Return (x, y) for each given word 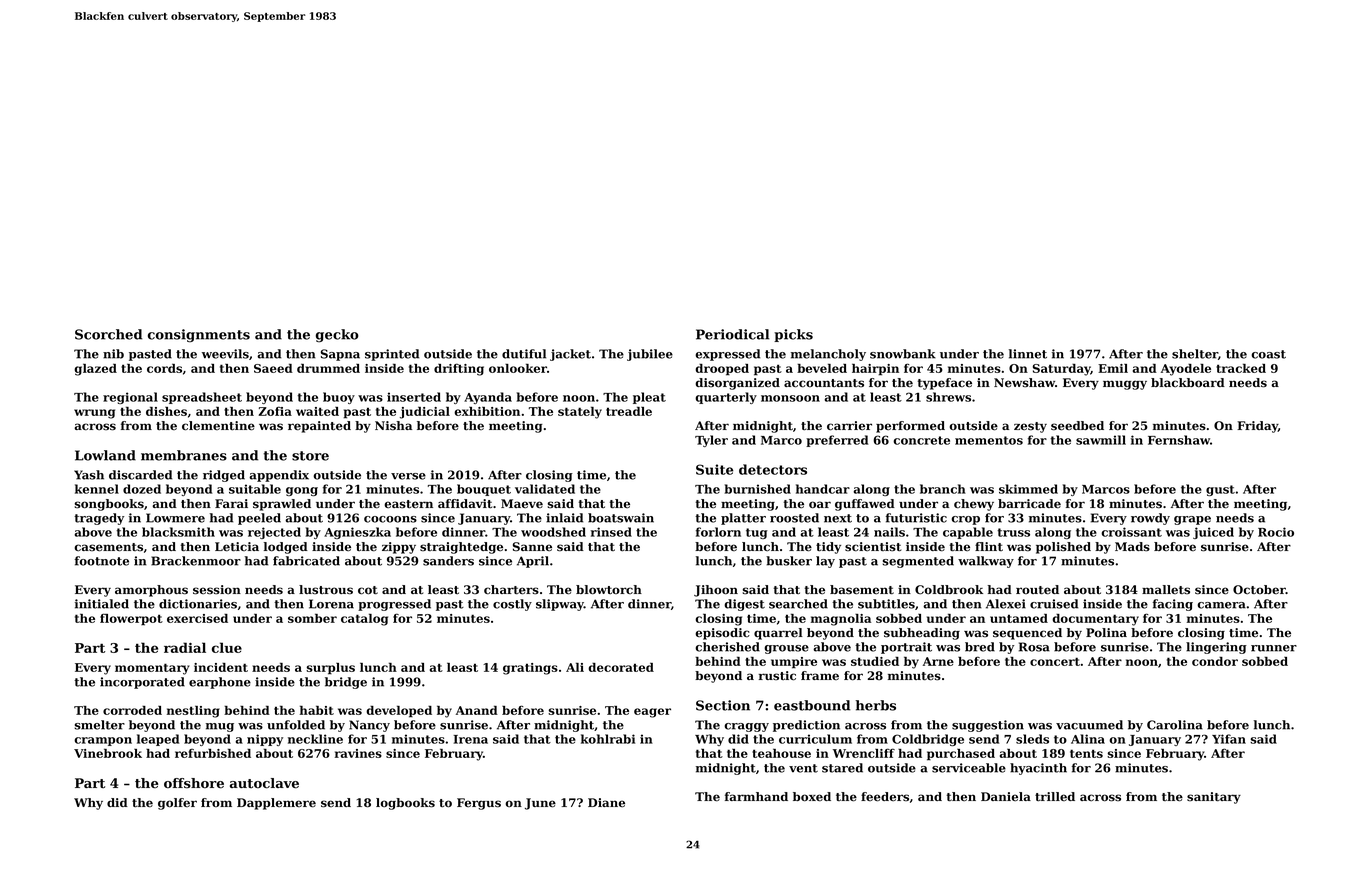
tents (1086, 753)
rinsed (611, 532)
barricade (1029, 504)
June (540, 804)
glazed (95, 369)
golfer (177, 804)
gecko (337, 336)
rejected (274, 533)
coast (1268, 354)
